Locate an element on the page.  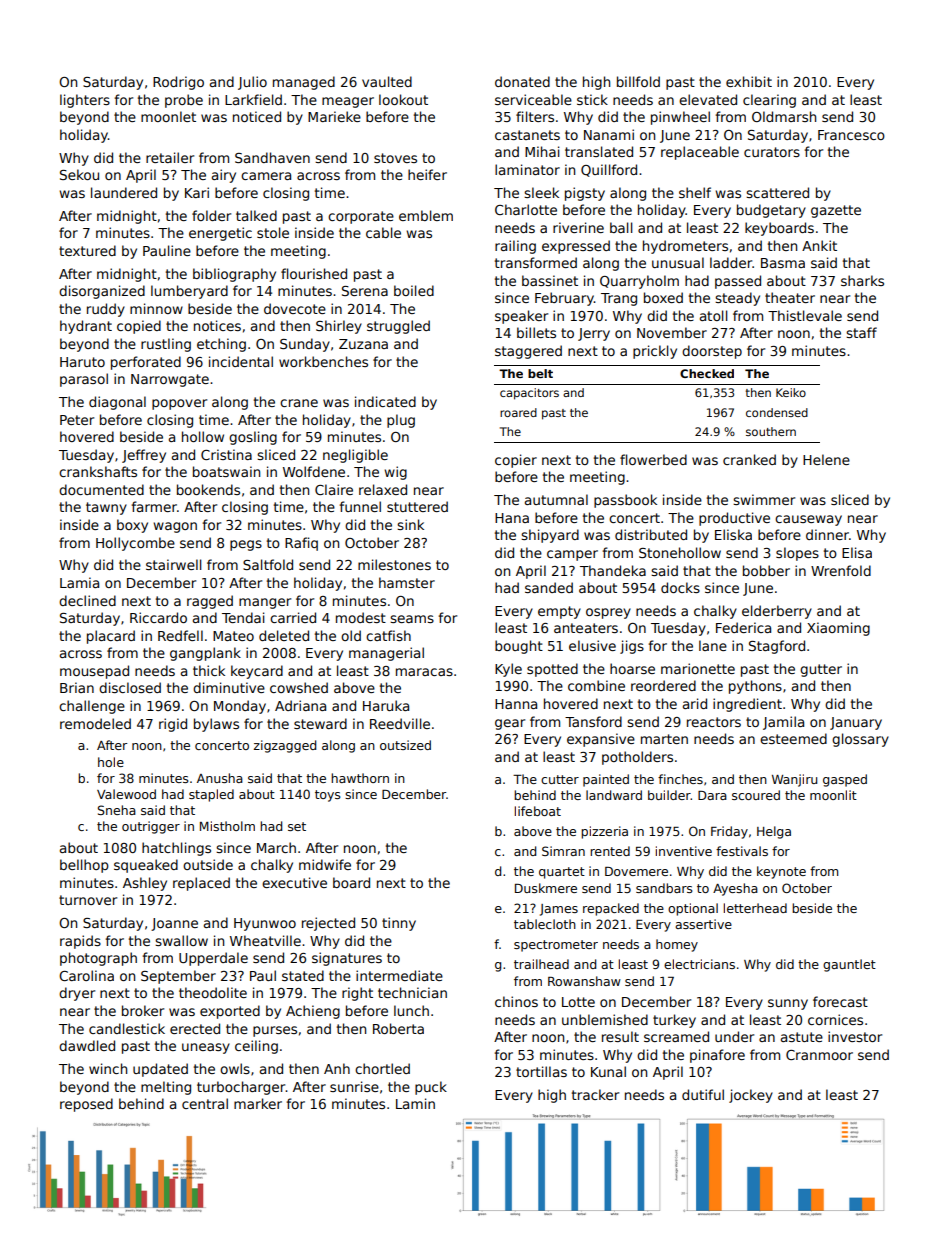
donated is located at coordinates (522, 81).
